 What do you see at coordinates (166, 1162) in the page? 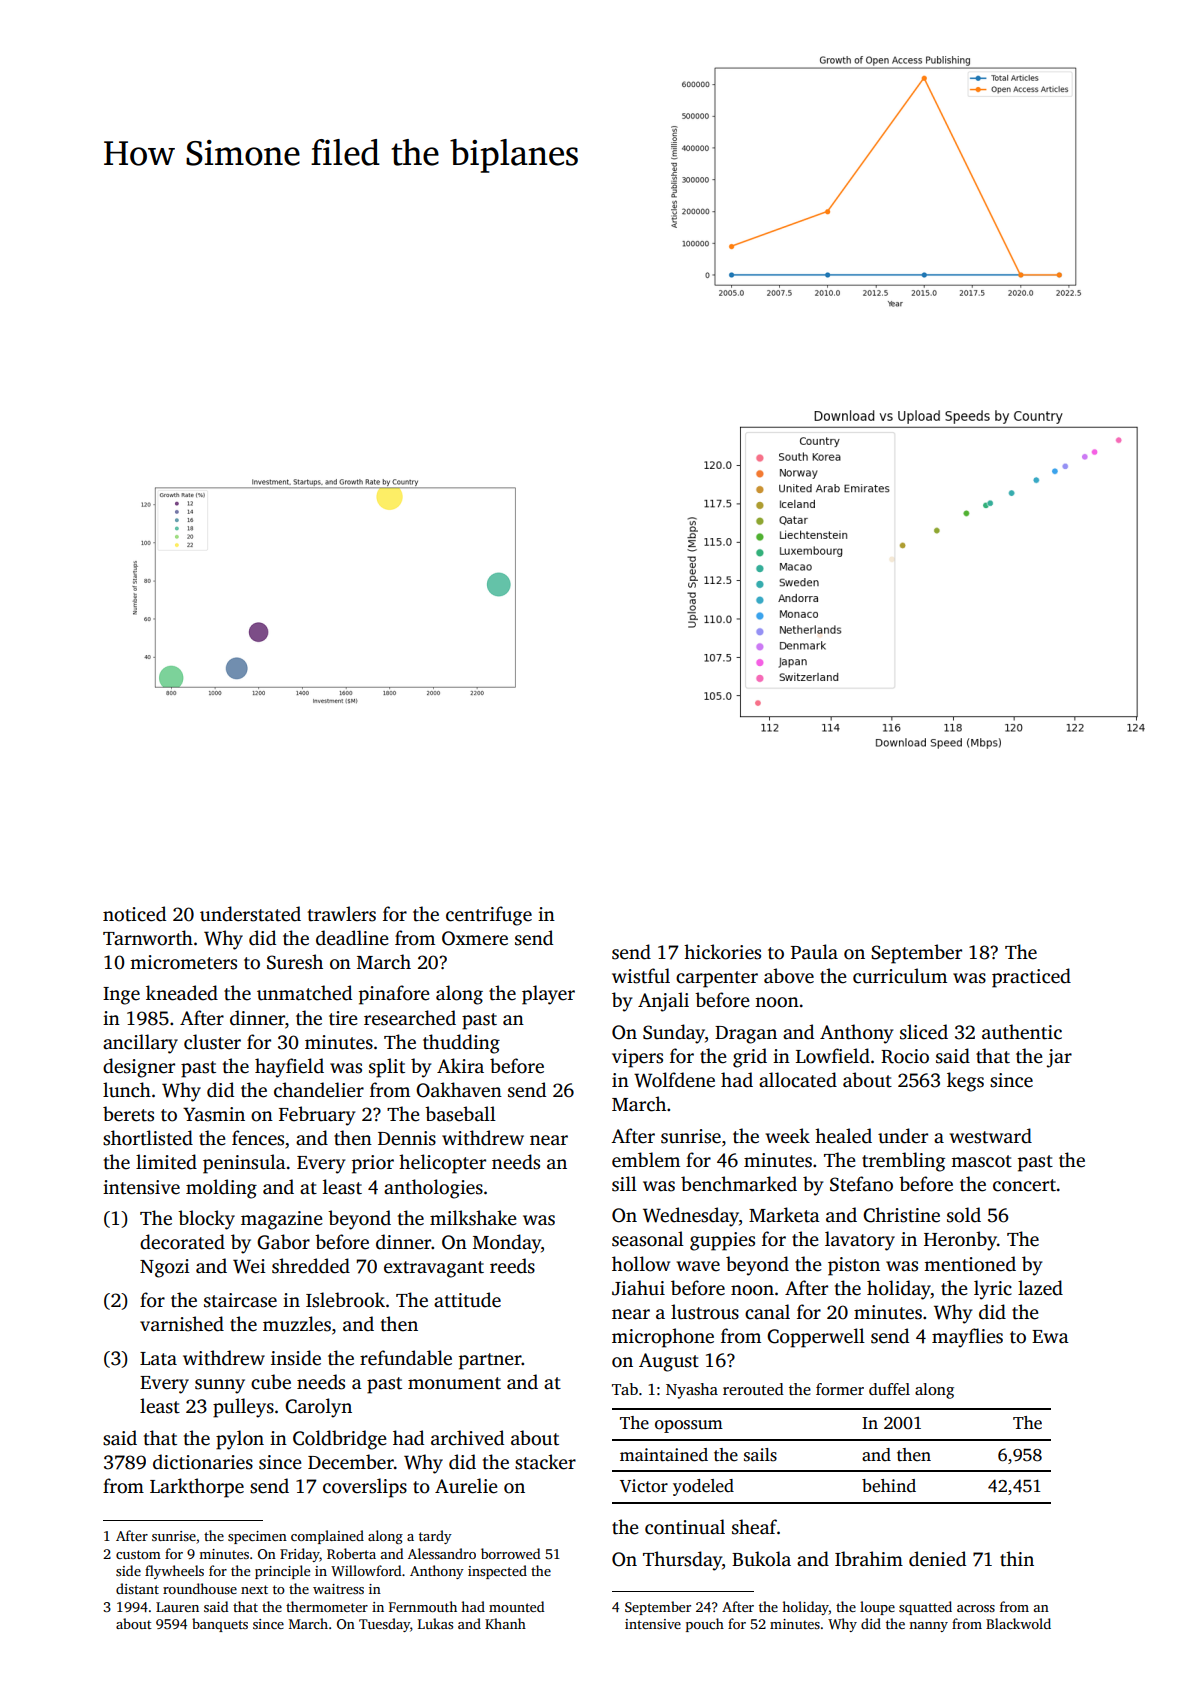
I see `limited` at bounding box center [166, 1162].
